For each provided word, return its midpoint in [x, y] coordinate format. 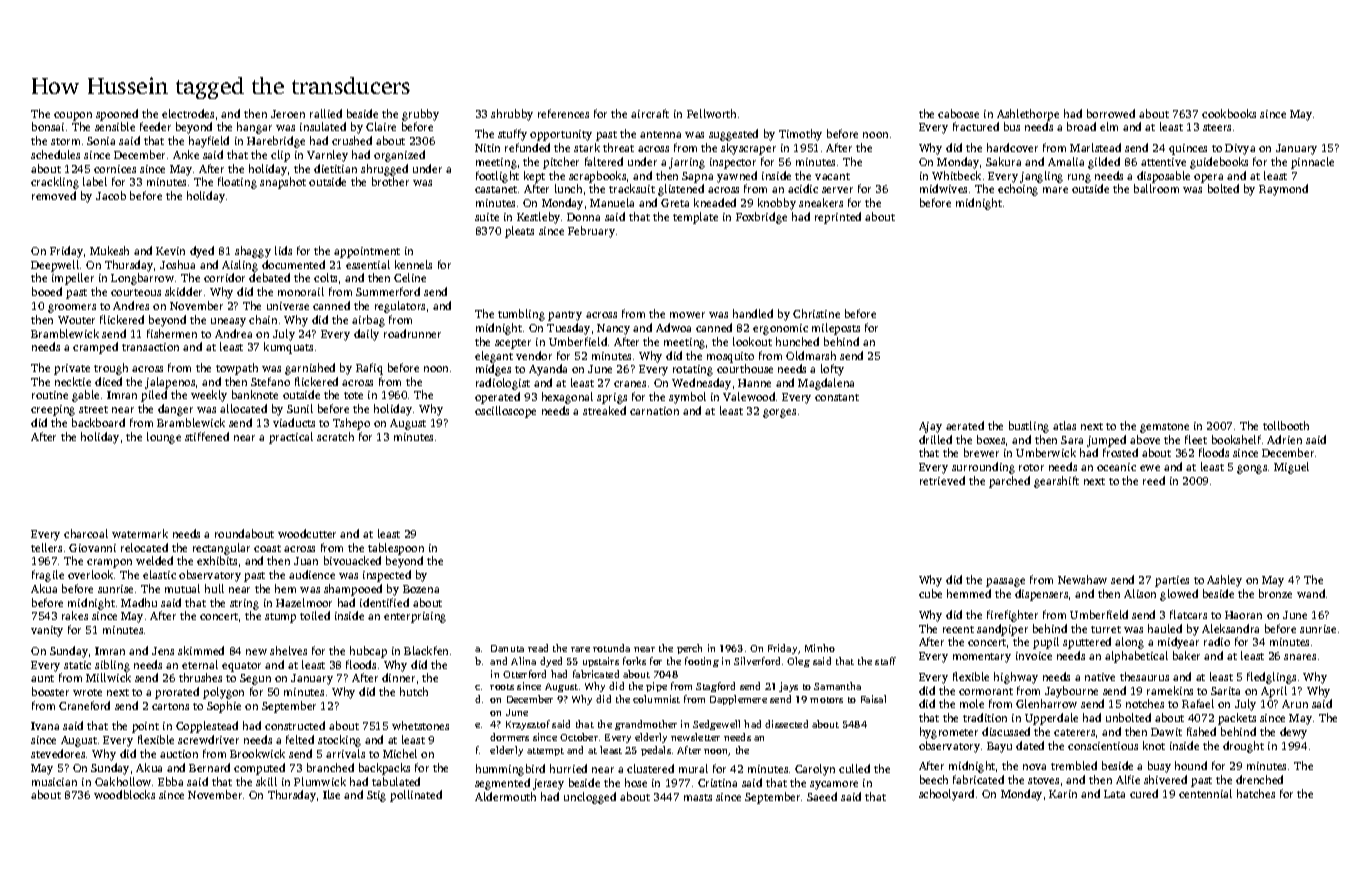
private [72, 369]
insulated [323, 126]
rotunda [611, 648]
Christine [816, 313]
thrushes [200, 677]
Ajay [930, 427]
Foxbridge [761, 218]
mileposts [836, 329]
